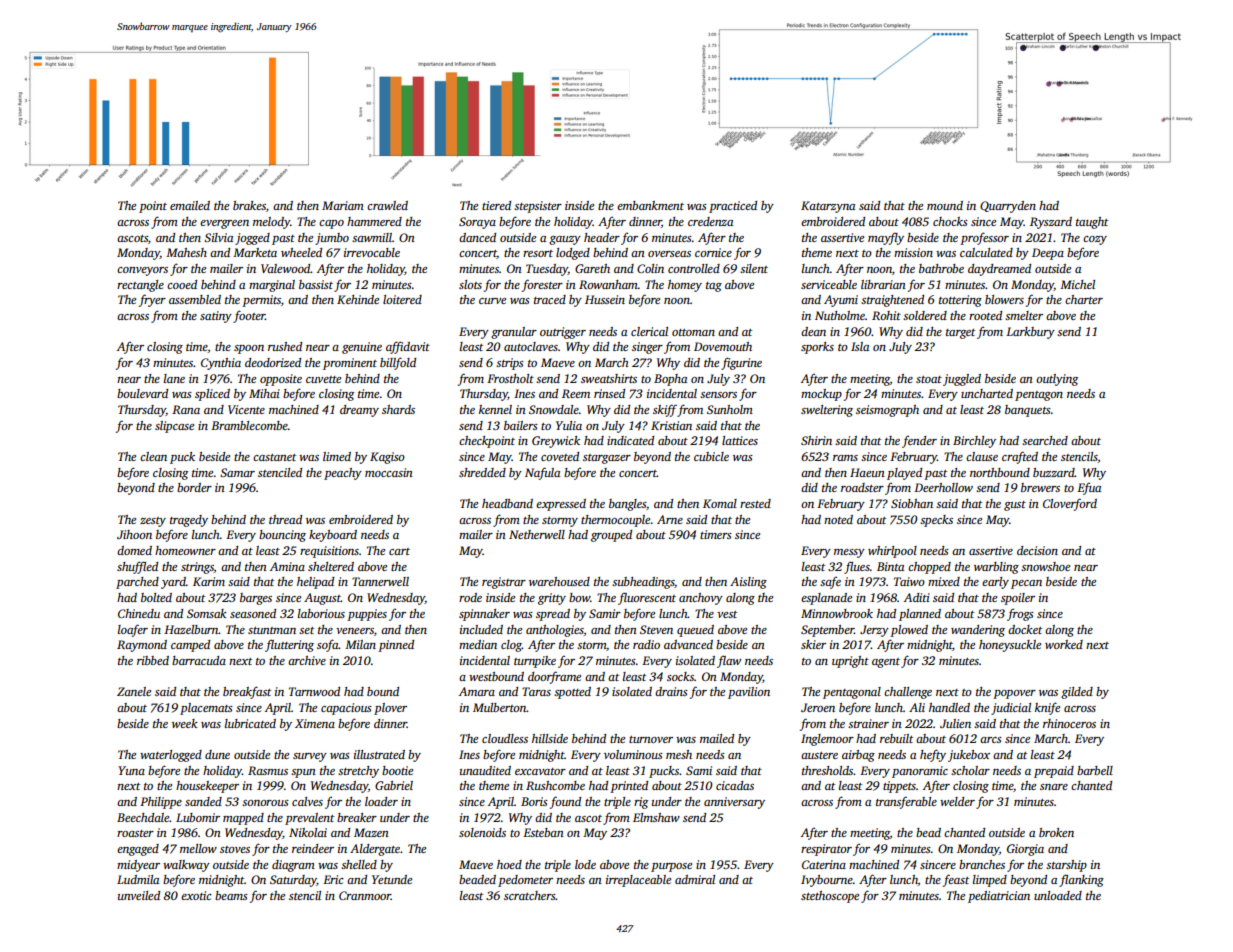 The height and width of the image is (952, 1233). Describe the element at coordinates (307, 660) in the image. I see `archive` at that location.
